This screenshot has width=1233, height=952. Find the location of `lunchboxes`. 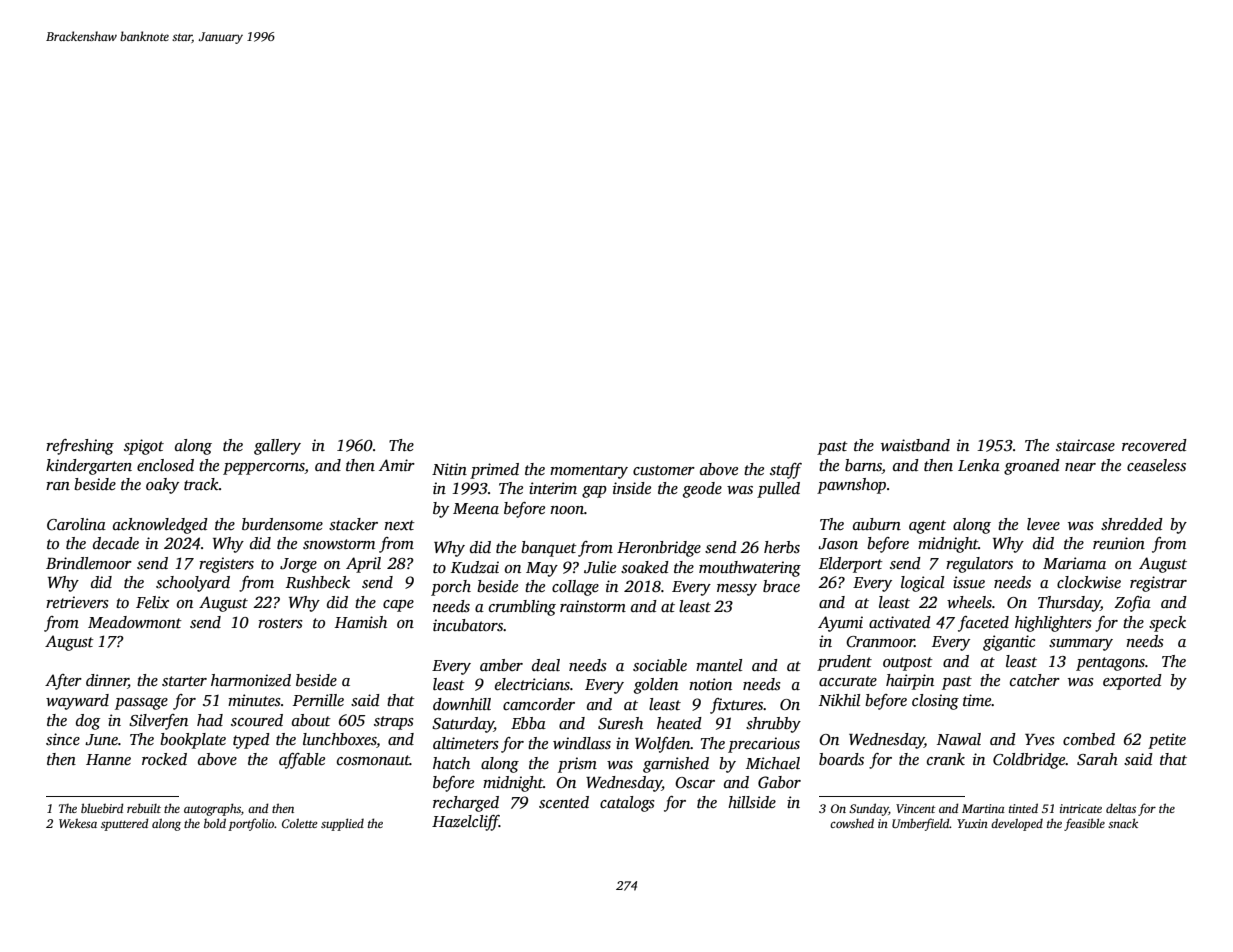

lunchboxes is located at coordinates (340, 740).
